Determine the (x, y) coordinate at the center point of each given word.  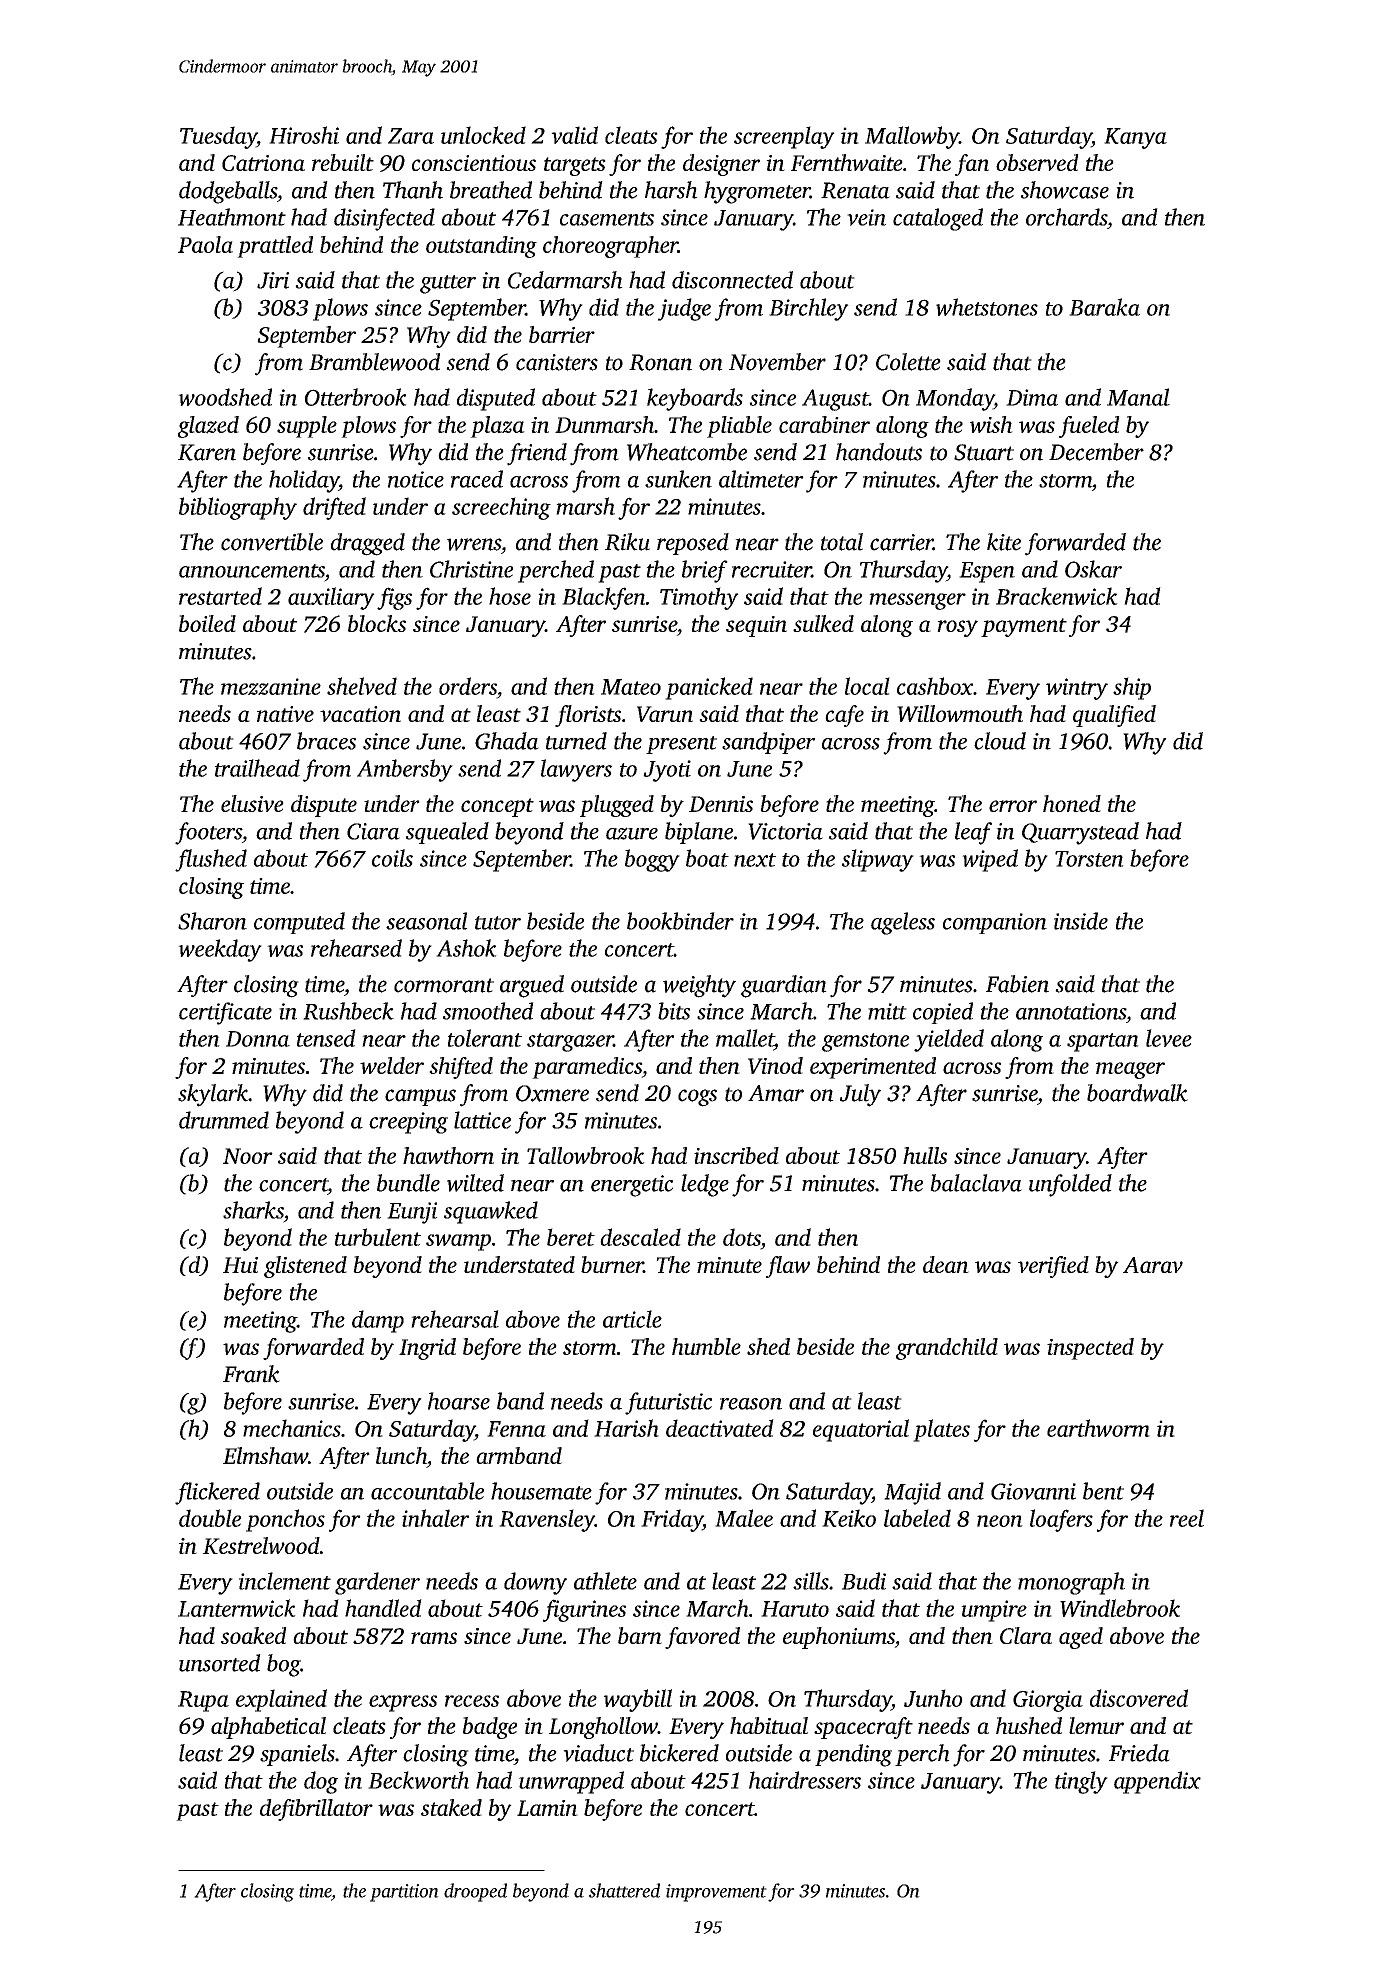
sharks (253, 1210)
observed (1037, 162)
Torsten (1089, 859)
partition (404, 1893)
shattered (624, 1890)
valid (574, 135)
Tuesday (218, 137)
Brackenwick (1057, 596)
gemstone (865, 1042)
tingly (1081, 1782)
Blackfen (604, 598)
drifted (334, 508)
